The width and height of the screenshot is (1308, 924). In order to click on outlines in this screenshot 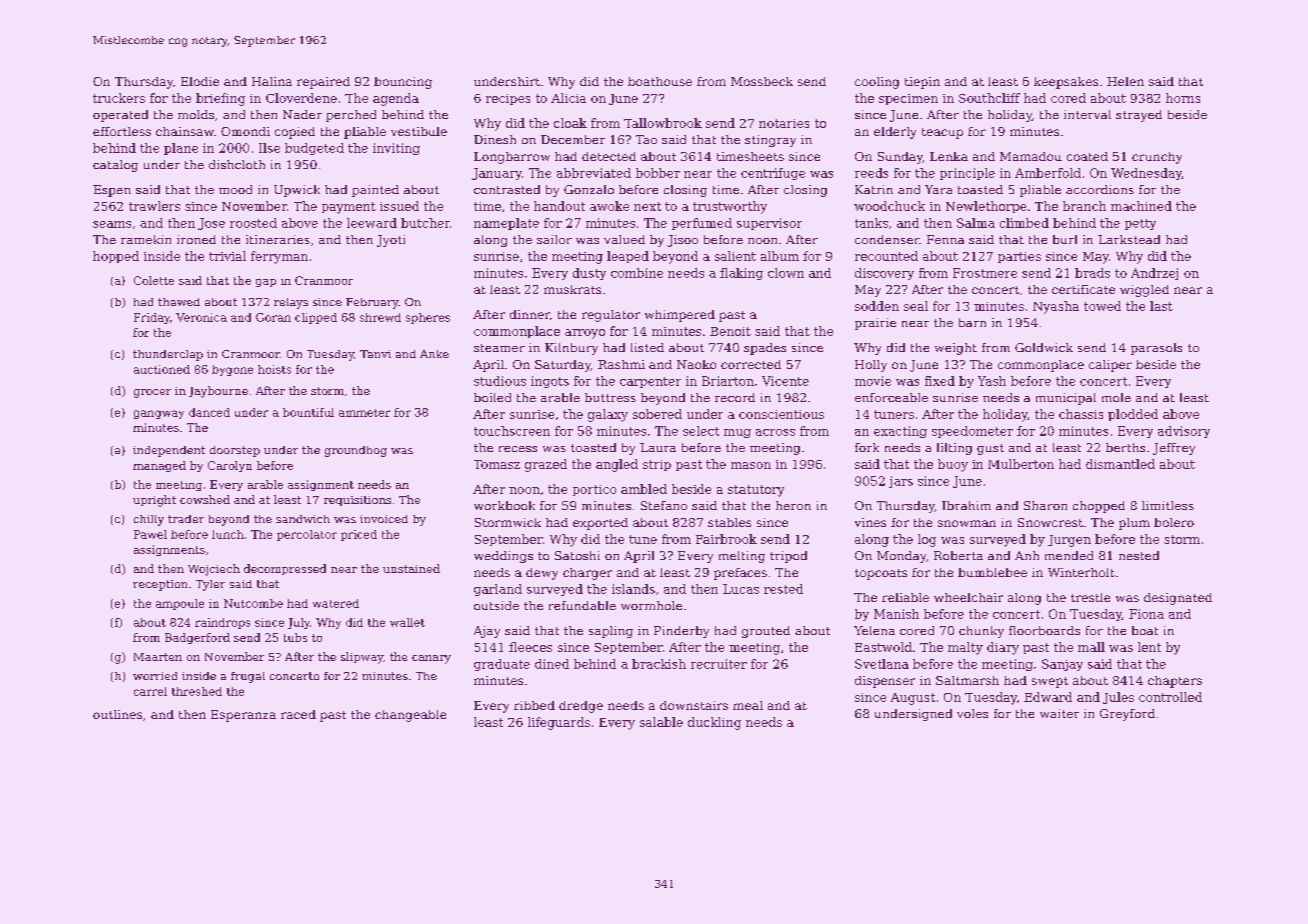, I will do `click(117, 714)`.
